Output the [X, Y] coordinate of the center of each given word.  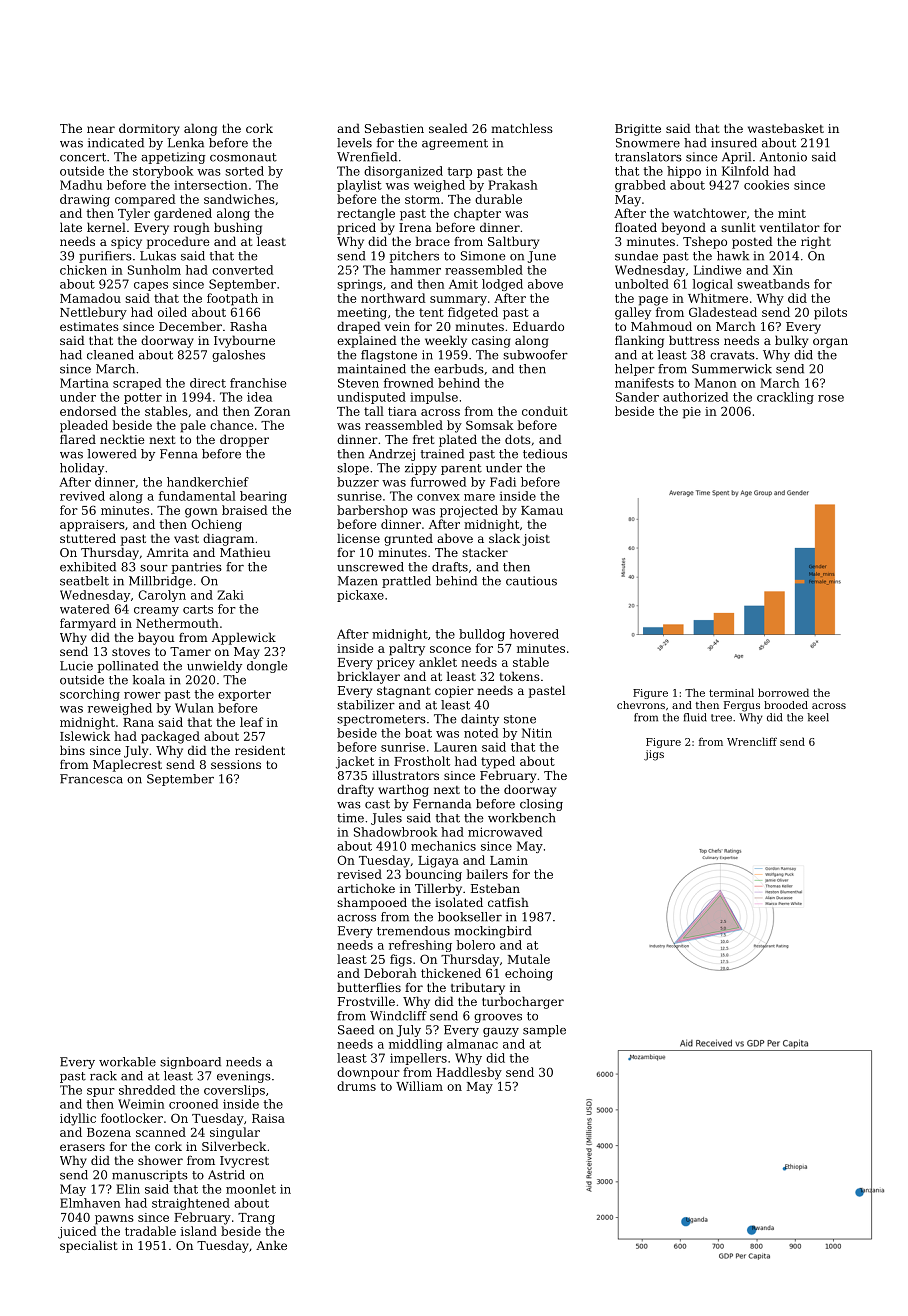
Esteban [495, 888]
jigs [654, 755]
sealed [448, 128]
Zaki [230, 595]
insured [734, 143]
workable [127, 1062]
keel [818, 717]
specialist [88, 1246]
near [101, 129]
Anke [271, 1245]
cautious [531, 581]
